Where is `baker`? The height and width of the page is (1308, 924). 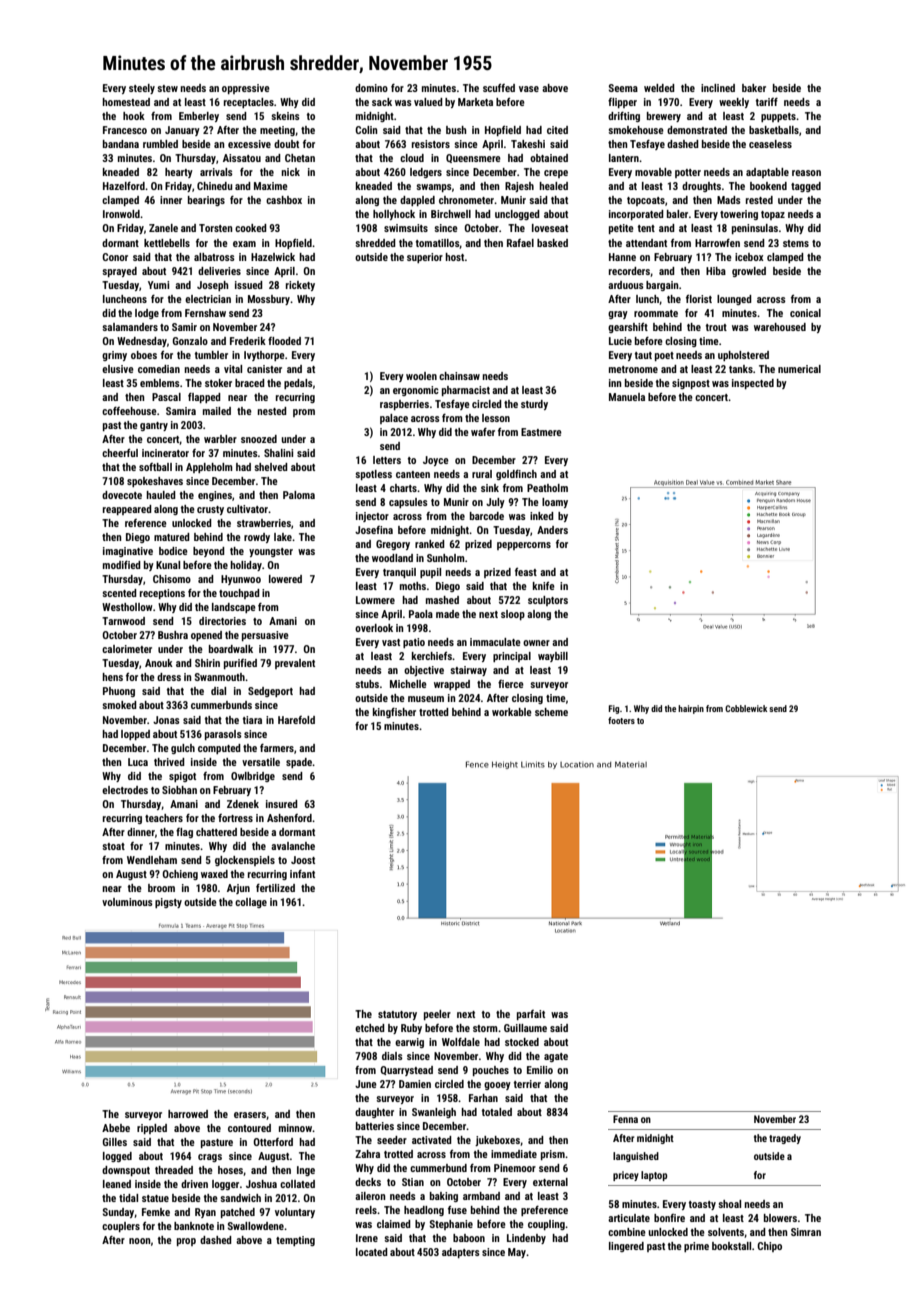
baker is located at coordinates (754, 88).
